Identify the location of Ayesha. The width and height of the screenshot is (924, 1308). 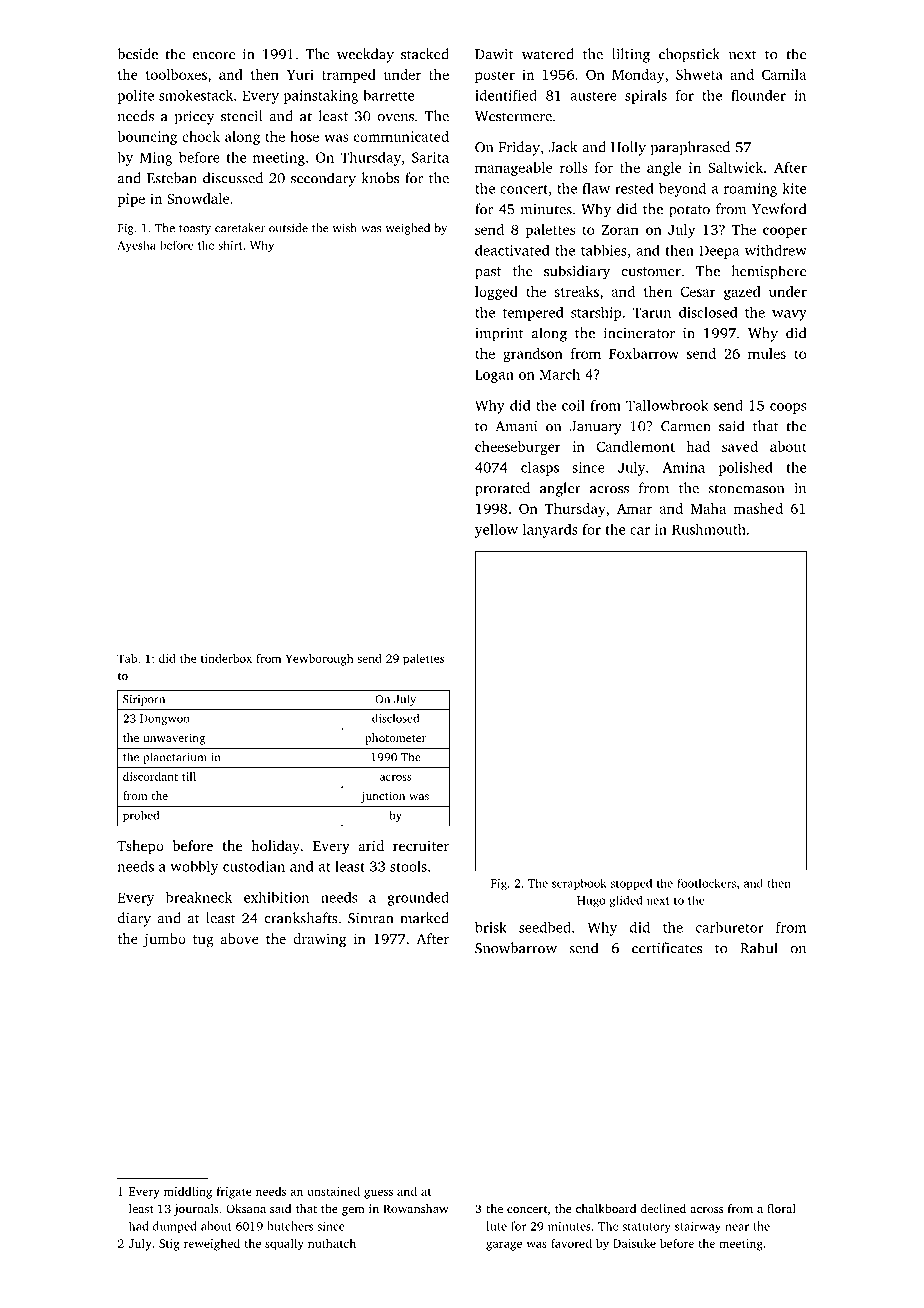
(136, 246).
